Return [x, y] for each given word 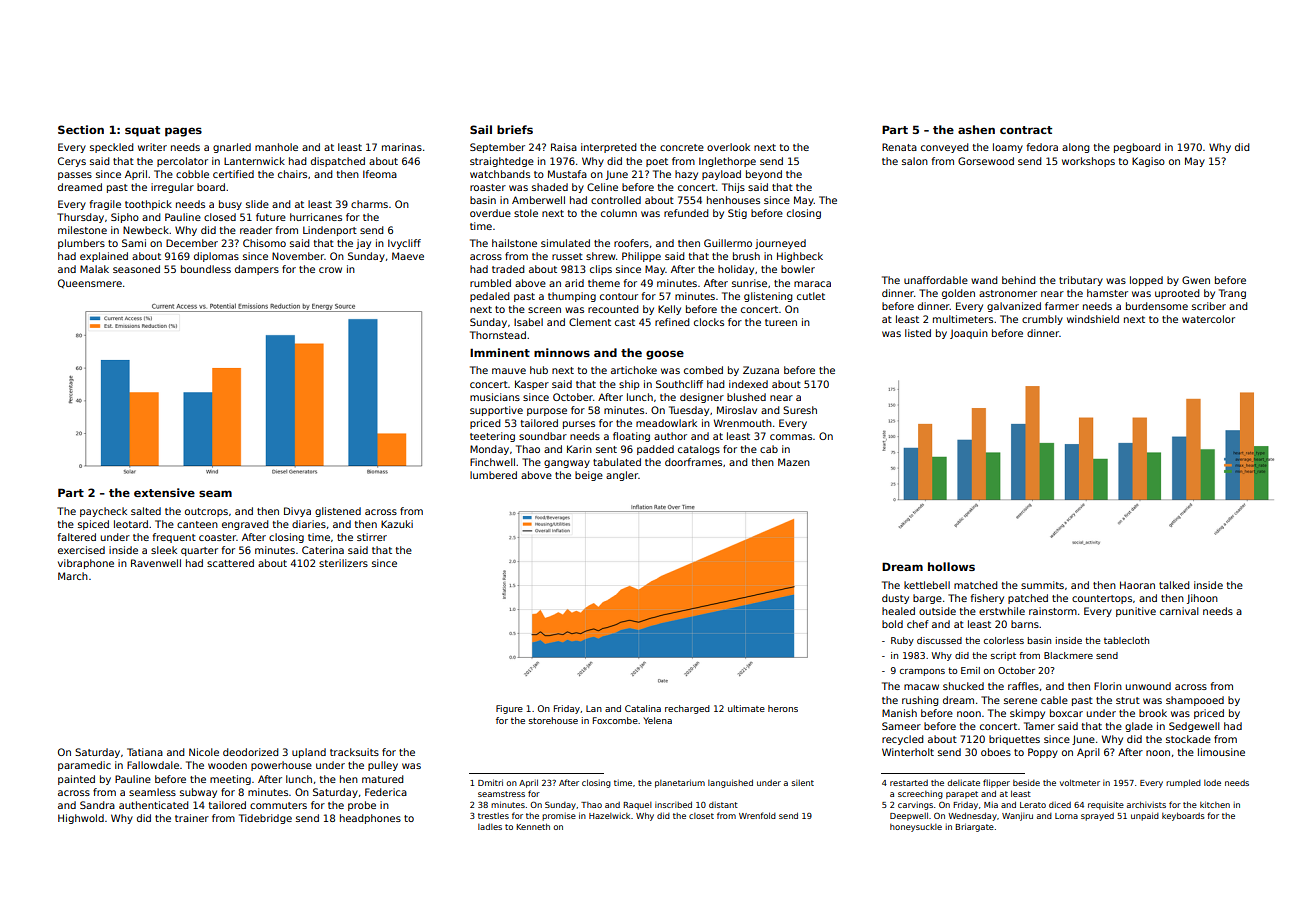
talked [1174, 585]
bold [892, 624]
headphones [370, 819]
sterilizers [343, 563]
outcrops [206, 512]
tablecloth [1126, 640]
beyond [764, 175]
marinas [402, 147]
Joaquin [969, 334]
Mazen [794, 462]
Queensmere [90, 283]
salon [915, 161]
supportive [496, 411]
